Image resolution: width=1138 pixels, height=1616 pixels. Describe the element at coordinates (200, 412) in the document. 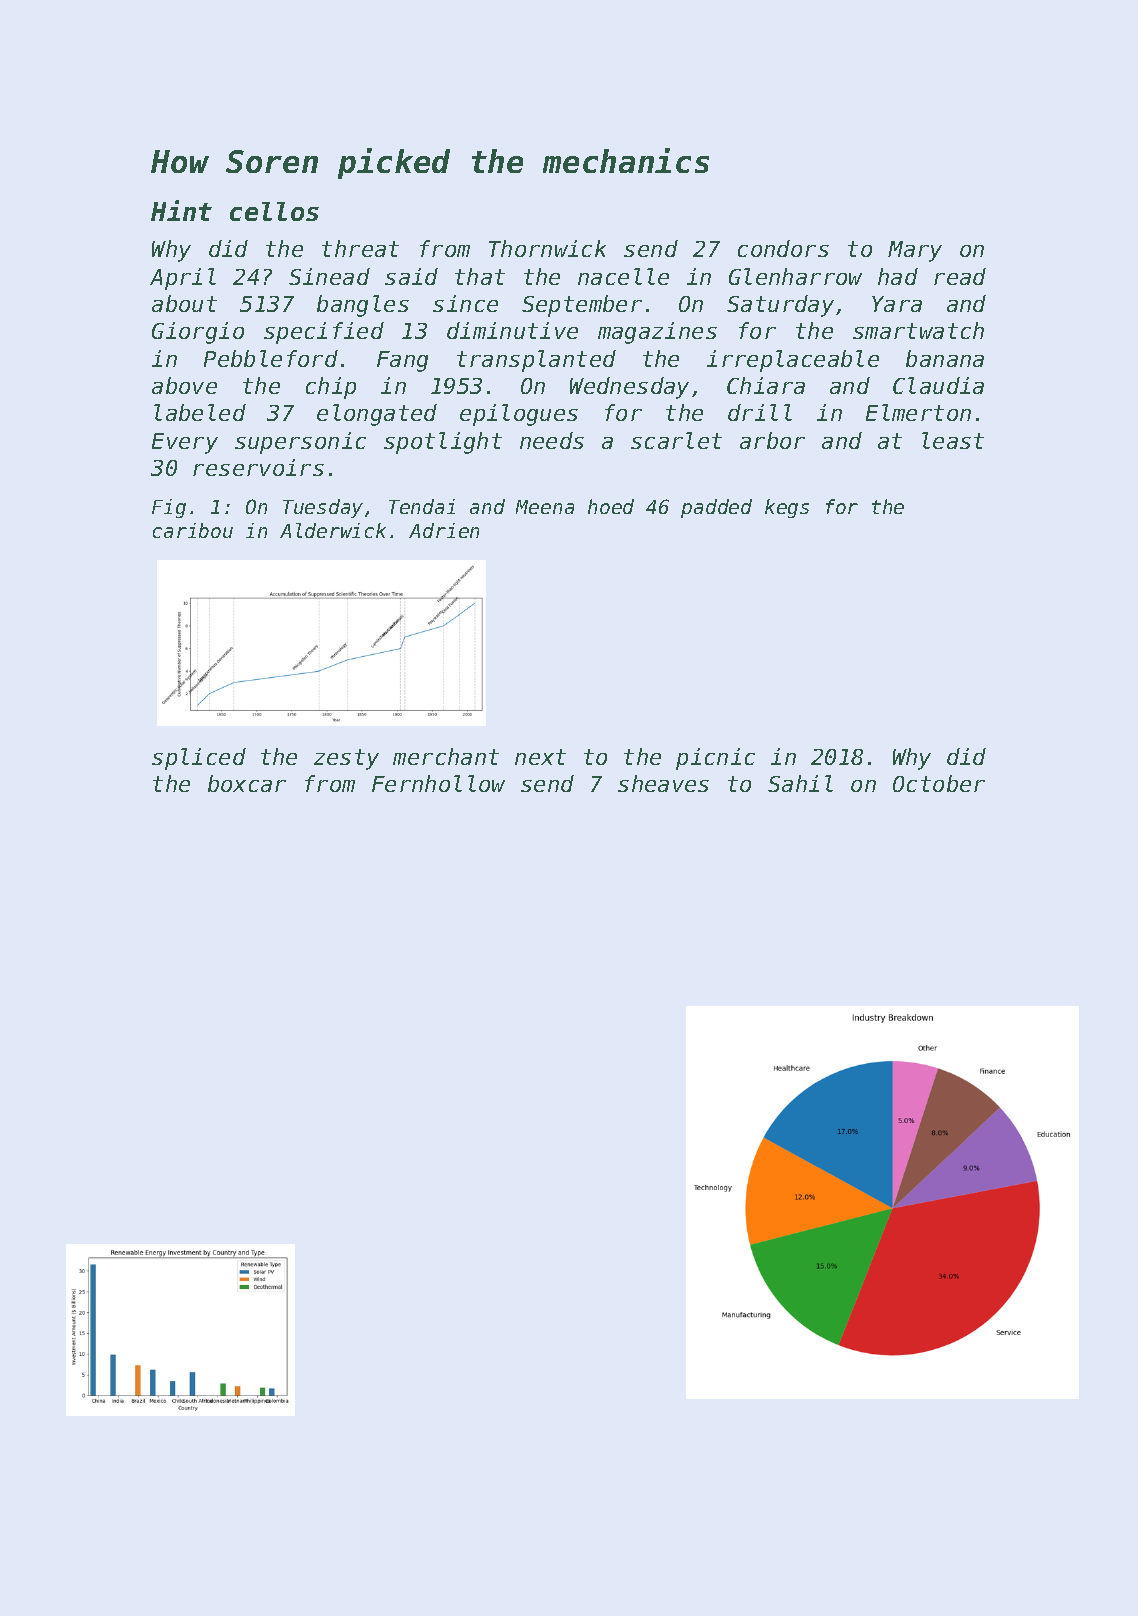

I see `labeled` at that location.
